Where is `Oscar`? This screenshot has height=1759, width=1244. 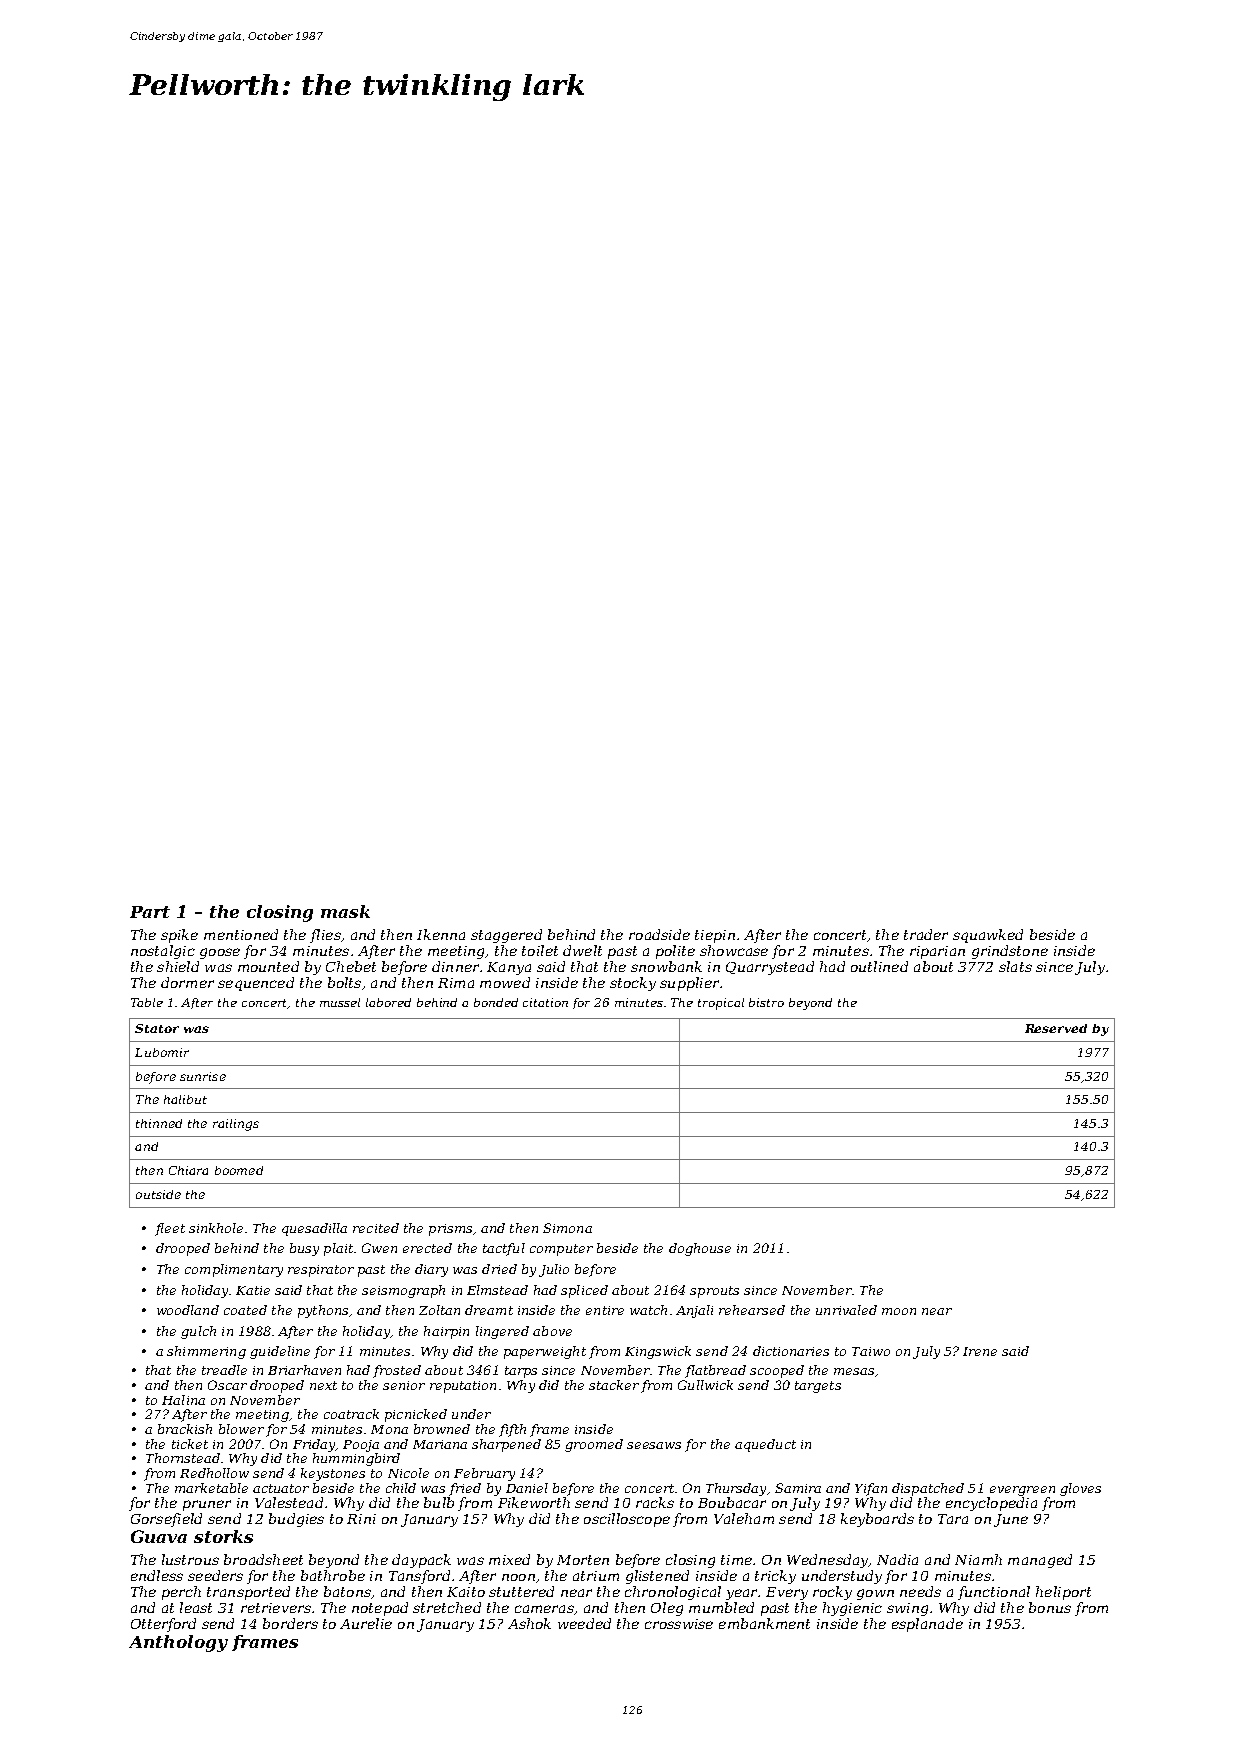
Oscar is located at coordinates (227, 1385).
